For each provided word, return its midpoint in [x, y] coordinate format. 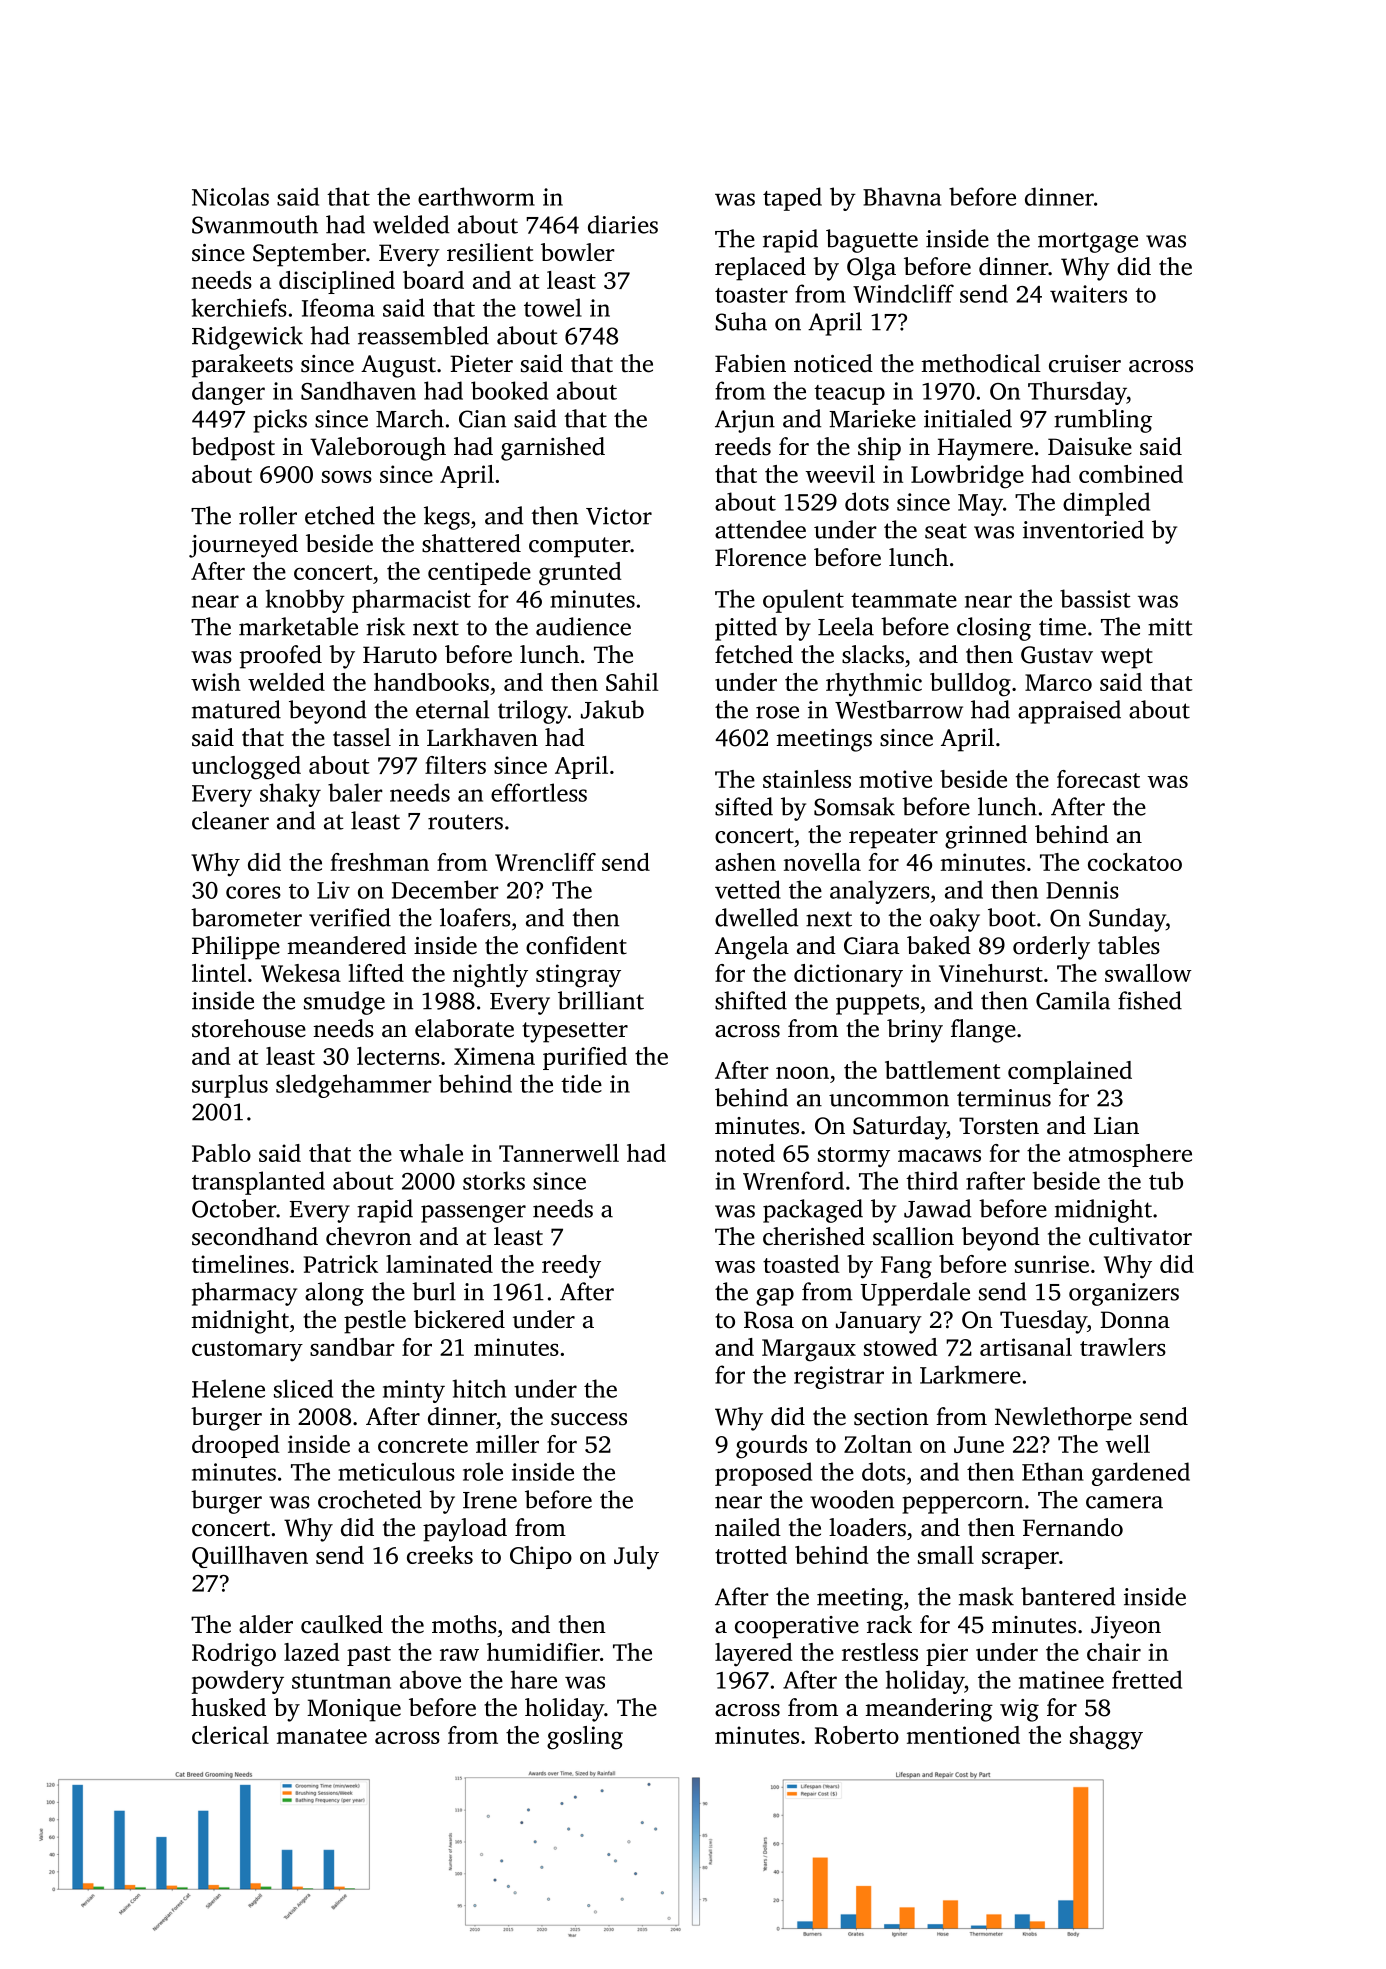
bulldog [970, 685]
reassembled [423, 335]
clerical [230, 1735]
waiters [1088, 294]
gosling [585, 1738]
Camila [1073, 1000]
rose [777, 712]
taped [792, 199]
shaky [290, 795]
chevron [369, 1236]
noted [745, 1153]
